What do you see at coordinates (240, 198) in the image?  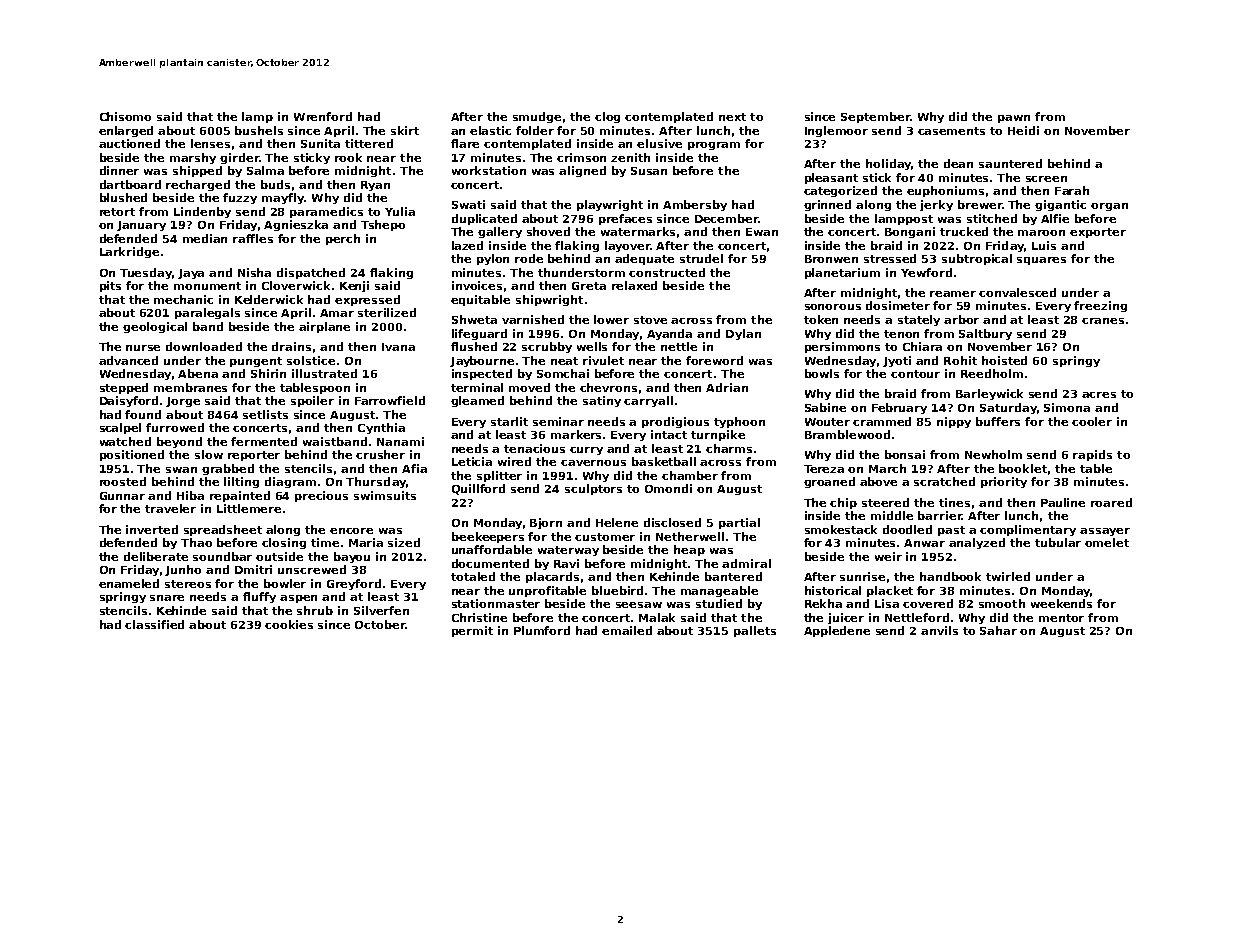 I see `fuzzy` at bounding box center [240, 198].
